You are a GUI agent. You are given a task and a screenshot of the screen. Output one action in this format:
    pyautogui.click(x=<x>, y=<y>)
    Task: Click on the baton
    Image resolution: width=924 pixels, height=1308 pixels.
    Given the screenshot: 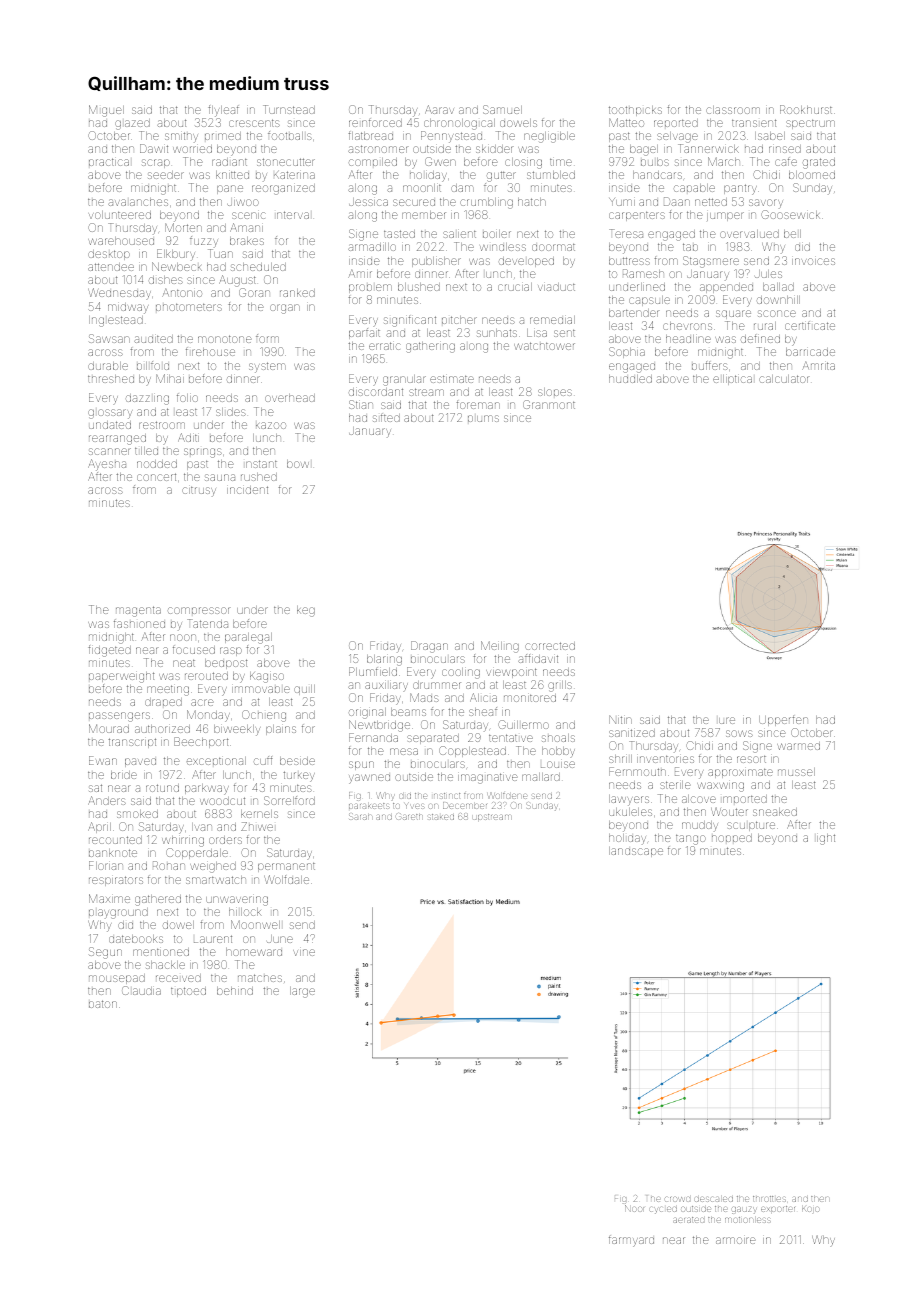 What is the action you would take?
    pyautogui.click(x=103, y=1004)
